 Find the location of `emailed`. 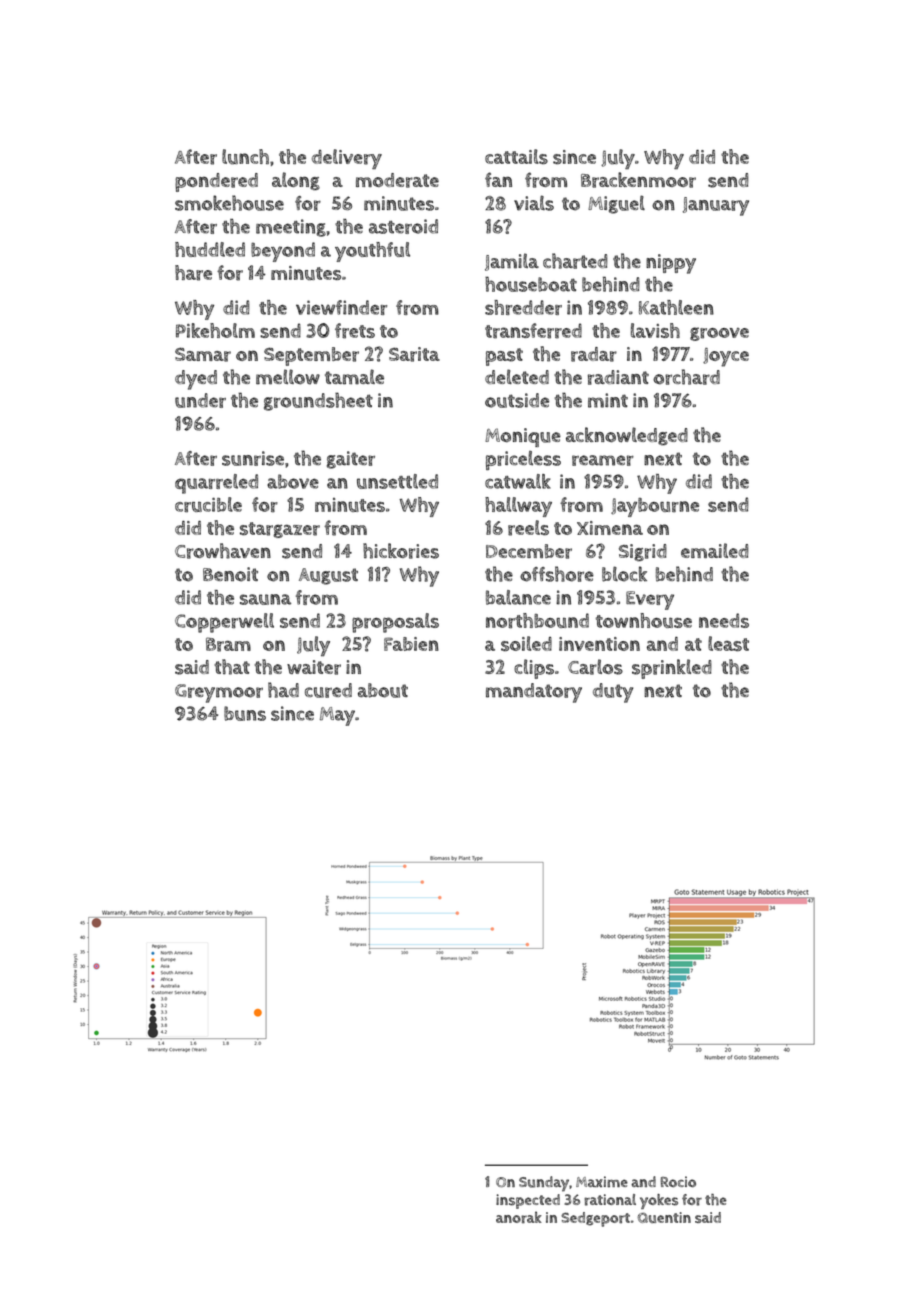

emailed is located at coordinates (715, 550).
